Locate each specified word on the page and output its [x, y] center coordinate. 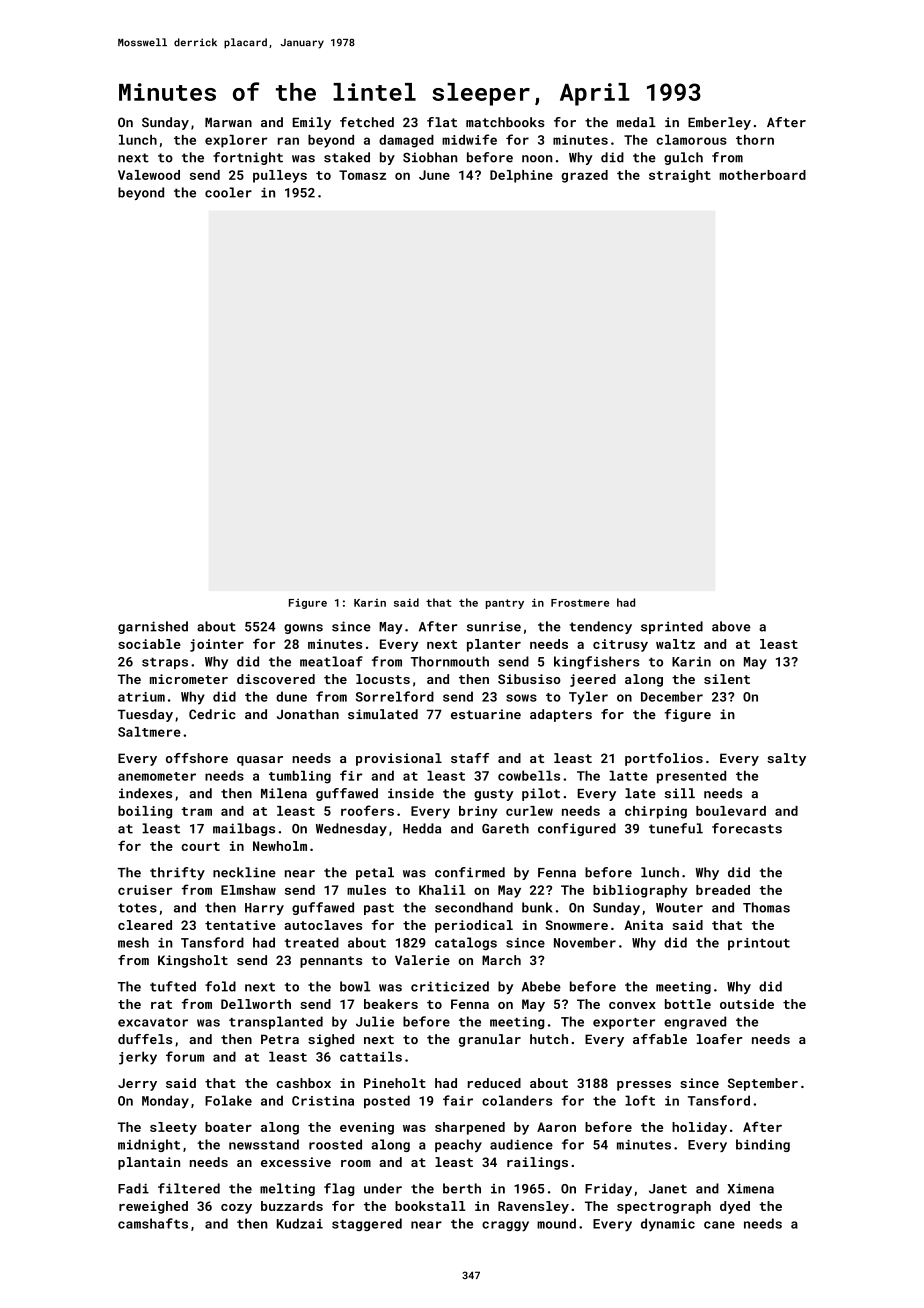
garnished [153, 627]
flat [442, 122]
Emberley [719, 123]
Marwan [228, 122]
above [731, 626]
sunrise [494, 626]
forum [185, 1056]
